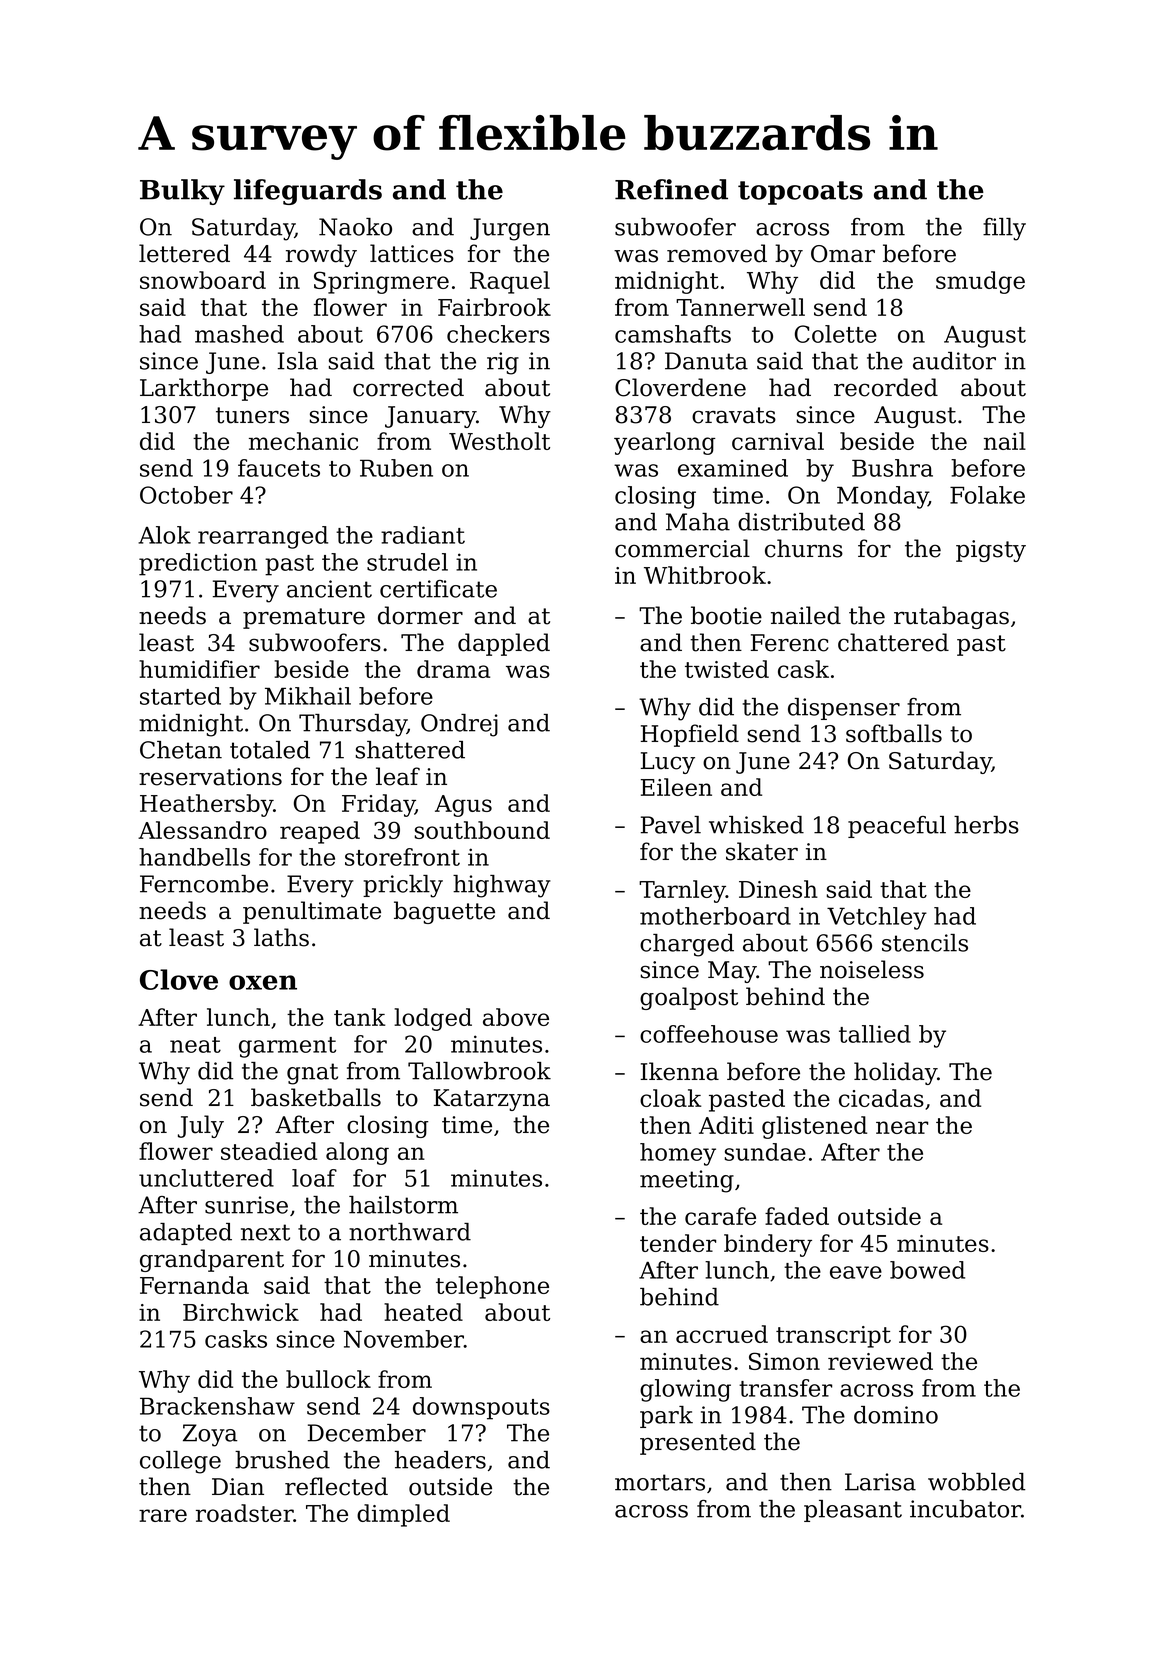  What do you see at coordinates (492, 1287) in the image?
I see `telephone` at bounding box center [492, 1287].
